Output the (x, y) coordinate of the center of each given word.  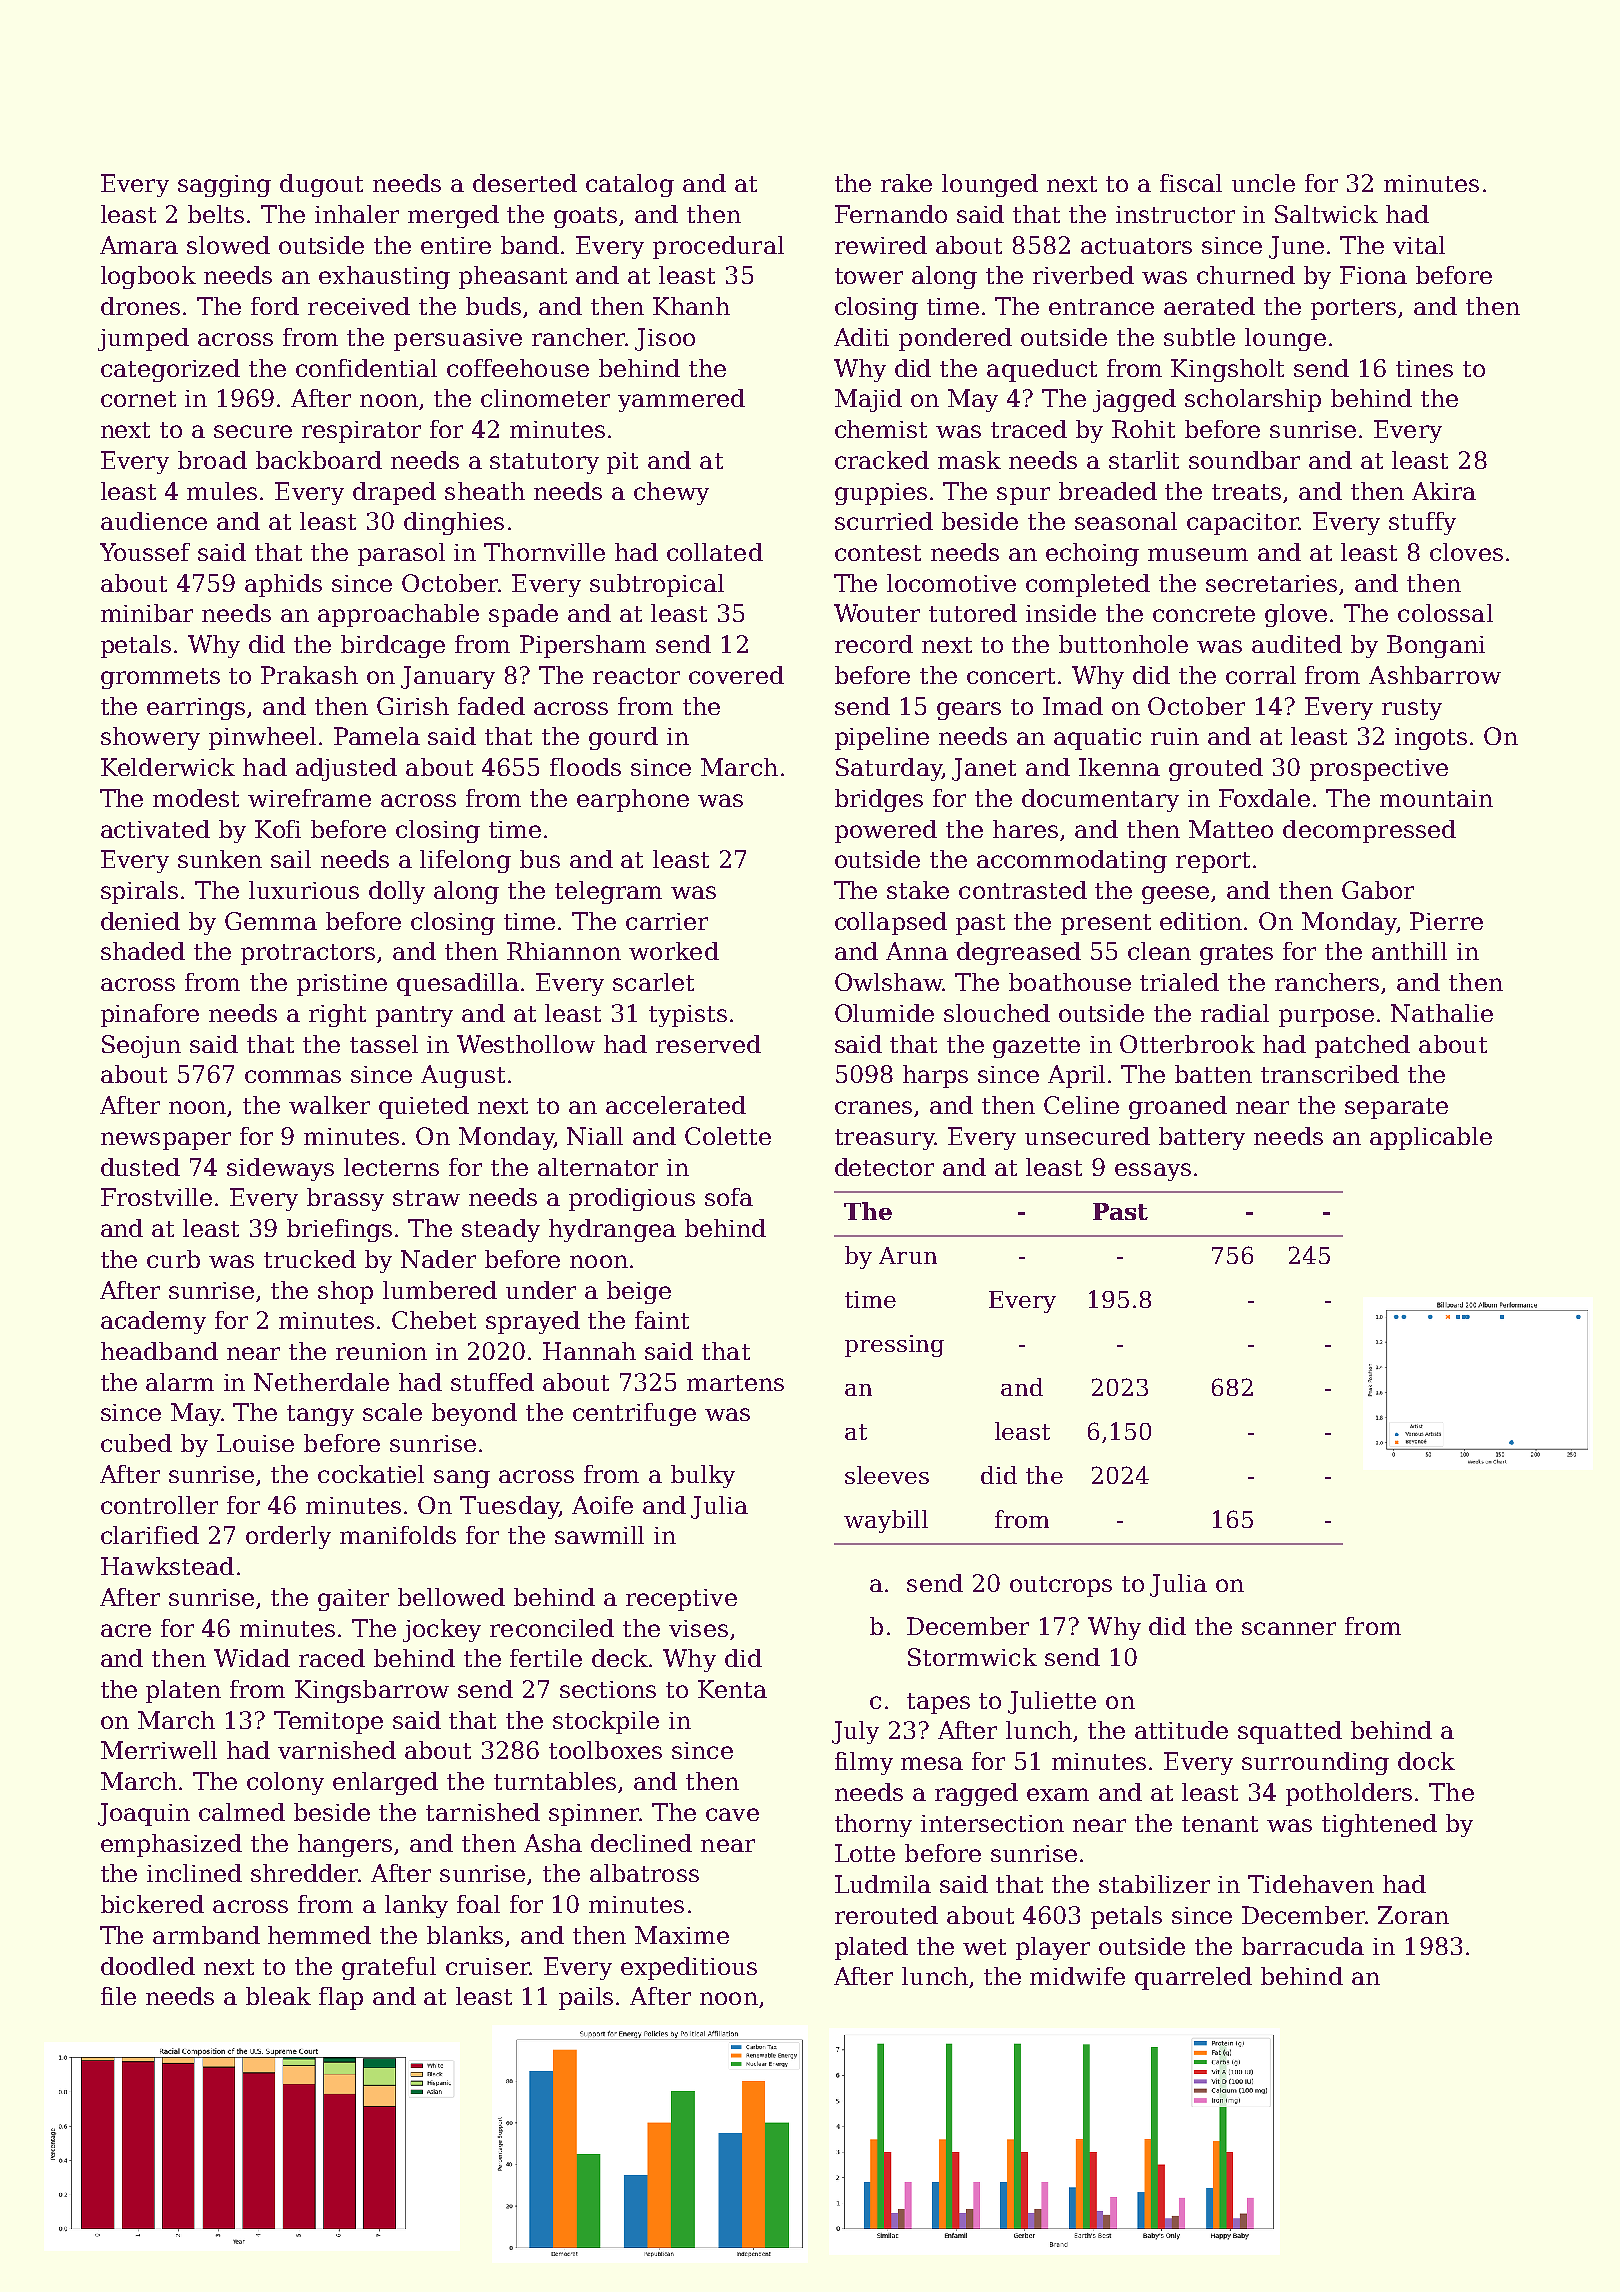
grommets (160, 678)
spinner (594, 1815)
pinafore (150, 1015)
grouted (1216, 769)
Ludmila (883, 1884)
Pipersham (583, 646)
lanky (416, 1906)
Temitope (328, 1722)
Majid (868, 400)
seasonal (1126, 521)
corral (1261, 675)
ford (275, 306)
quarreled (1193, 1978)
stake (918, 890)
